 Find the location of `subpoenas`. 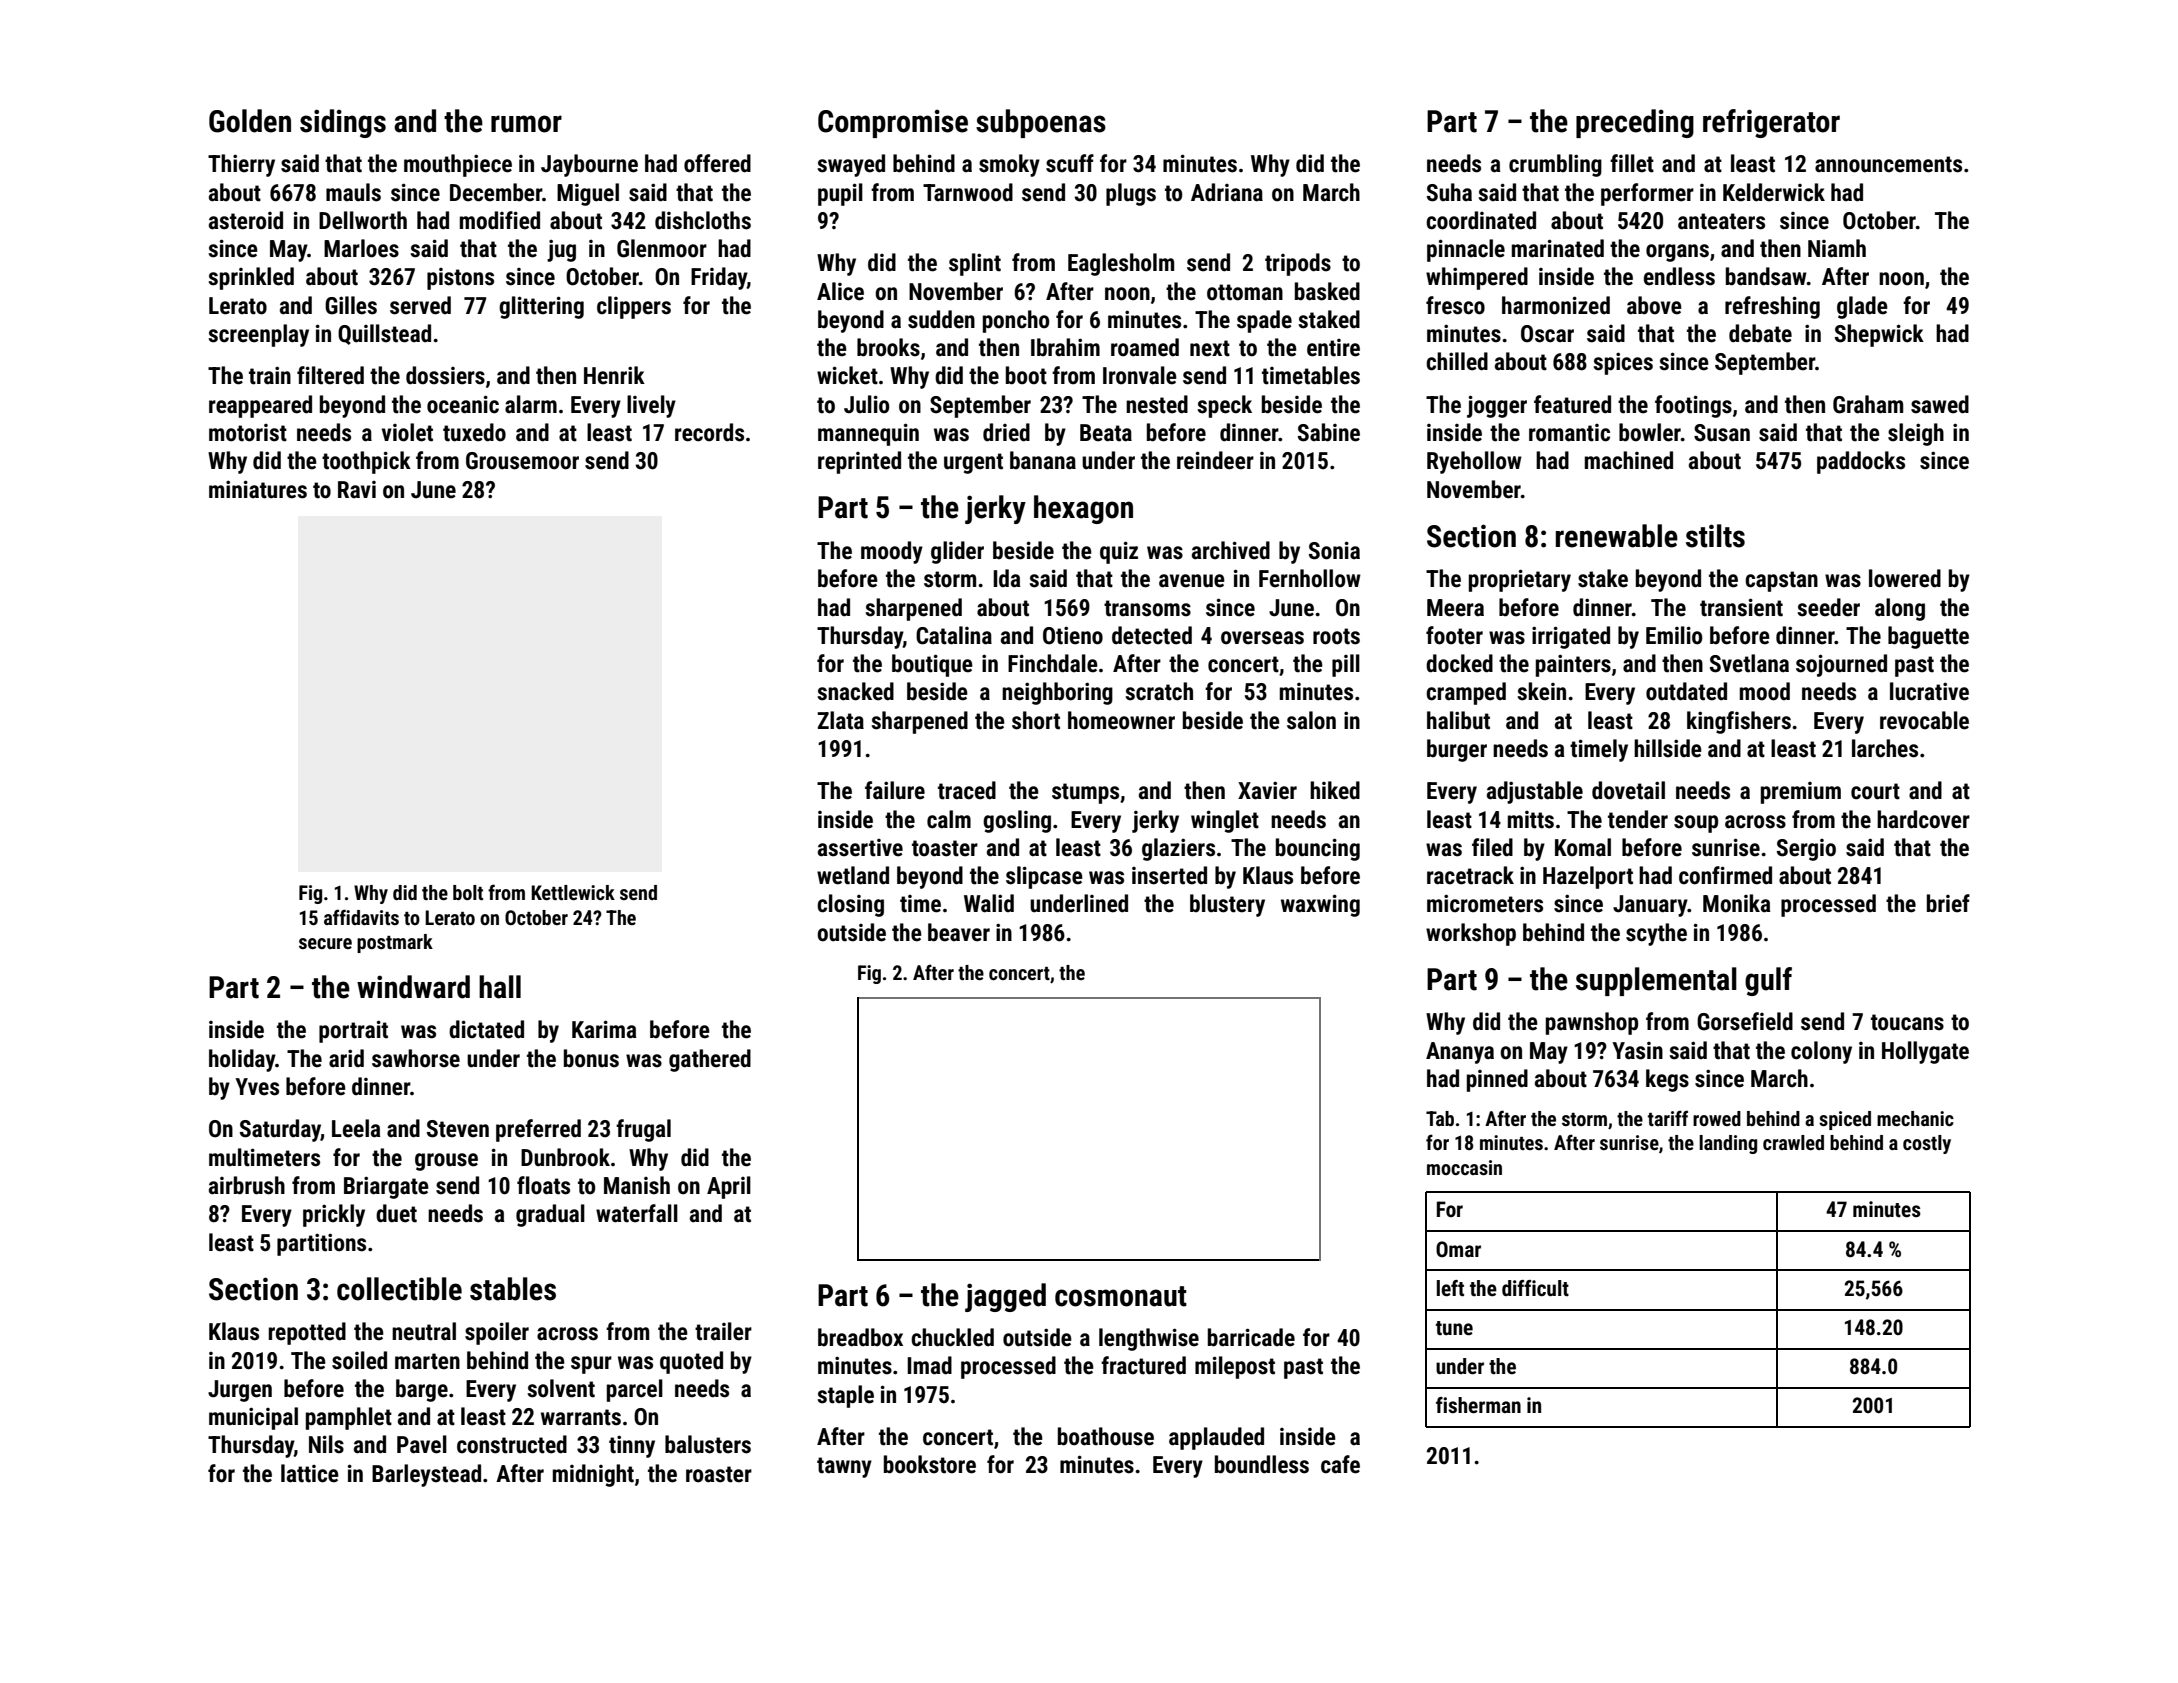

subpoenas is located at coordinates (1041, 123).
